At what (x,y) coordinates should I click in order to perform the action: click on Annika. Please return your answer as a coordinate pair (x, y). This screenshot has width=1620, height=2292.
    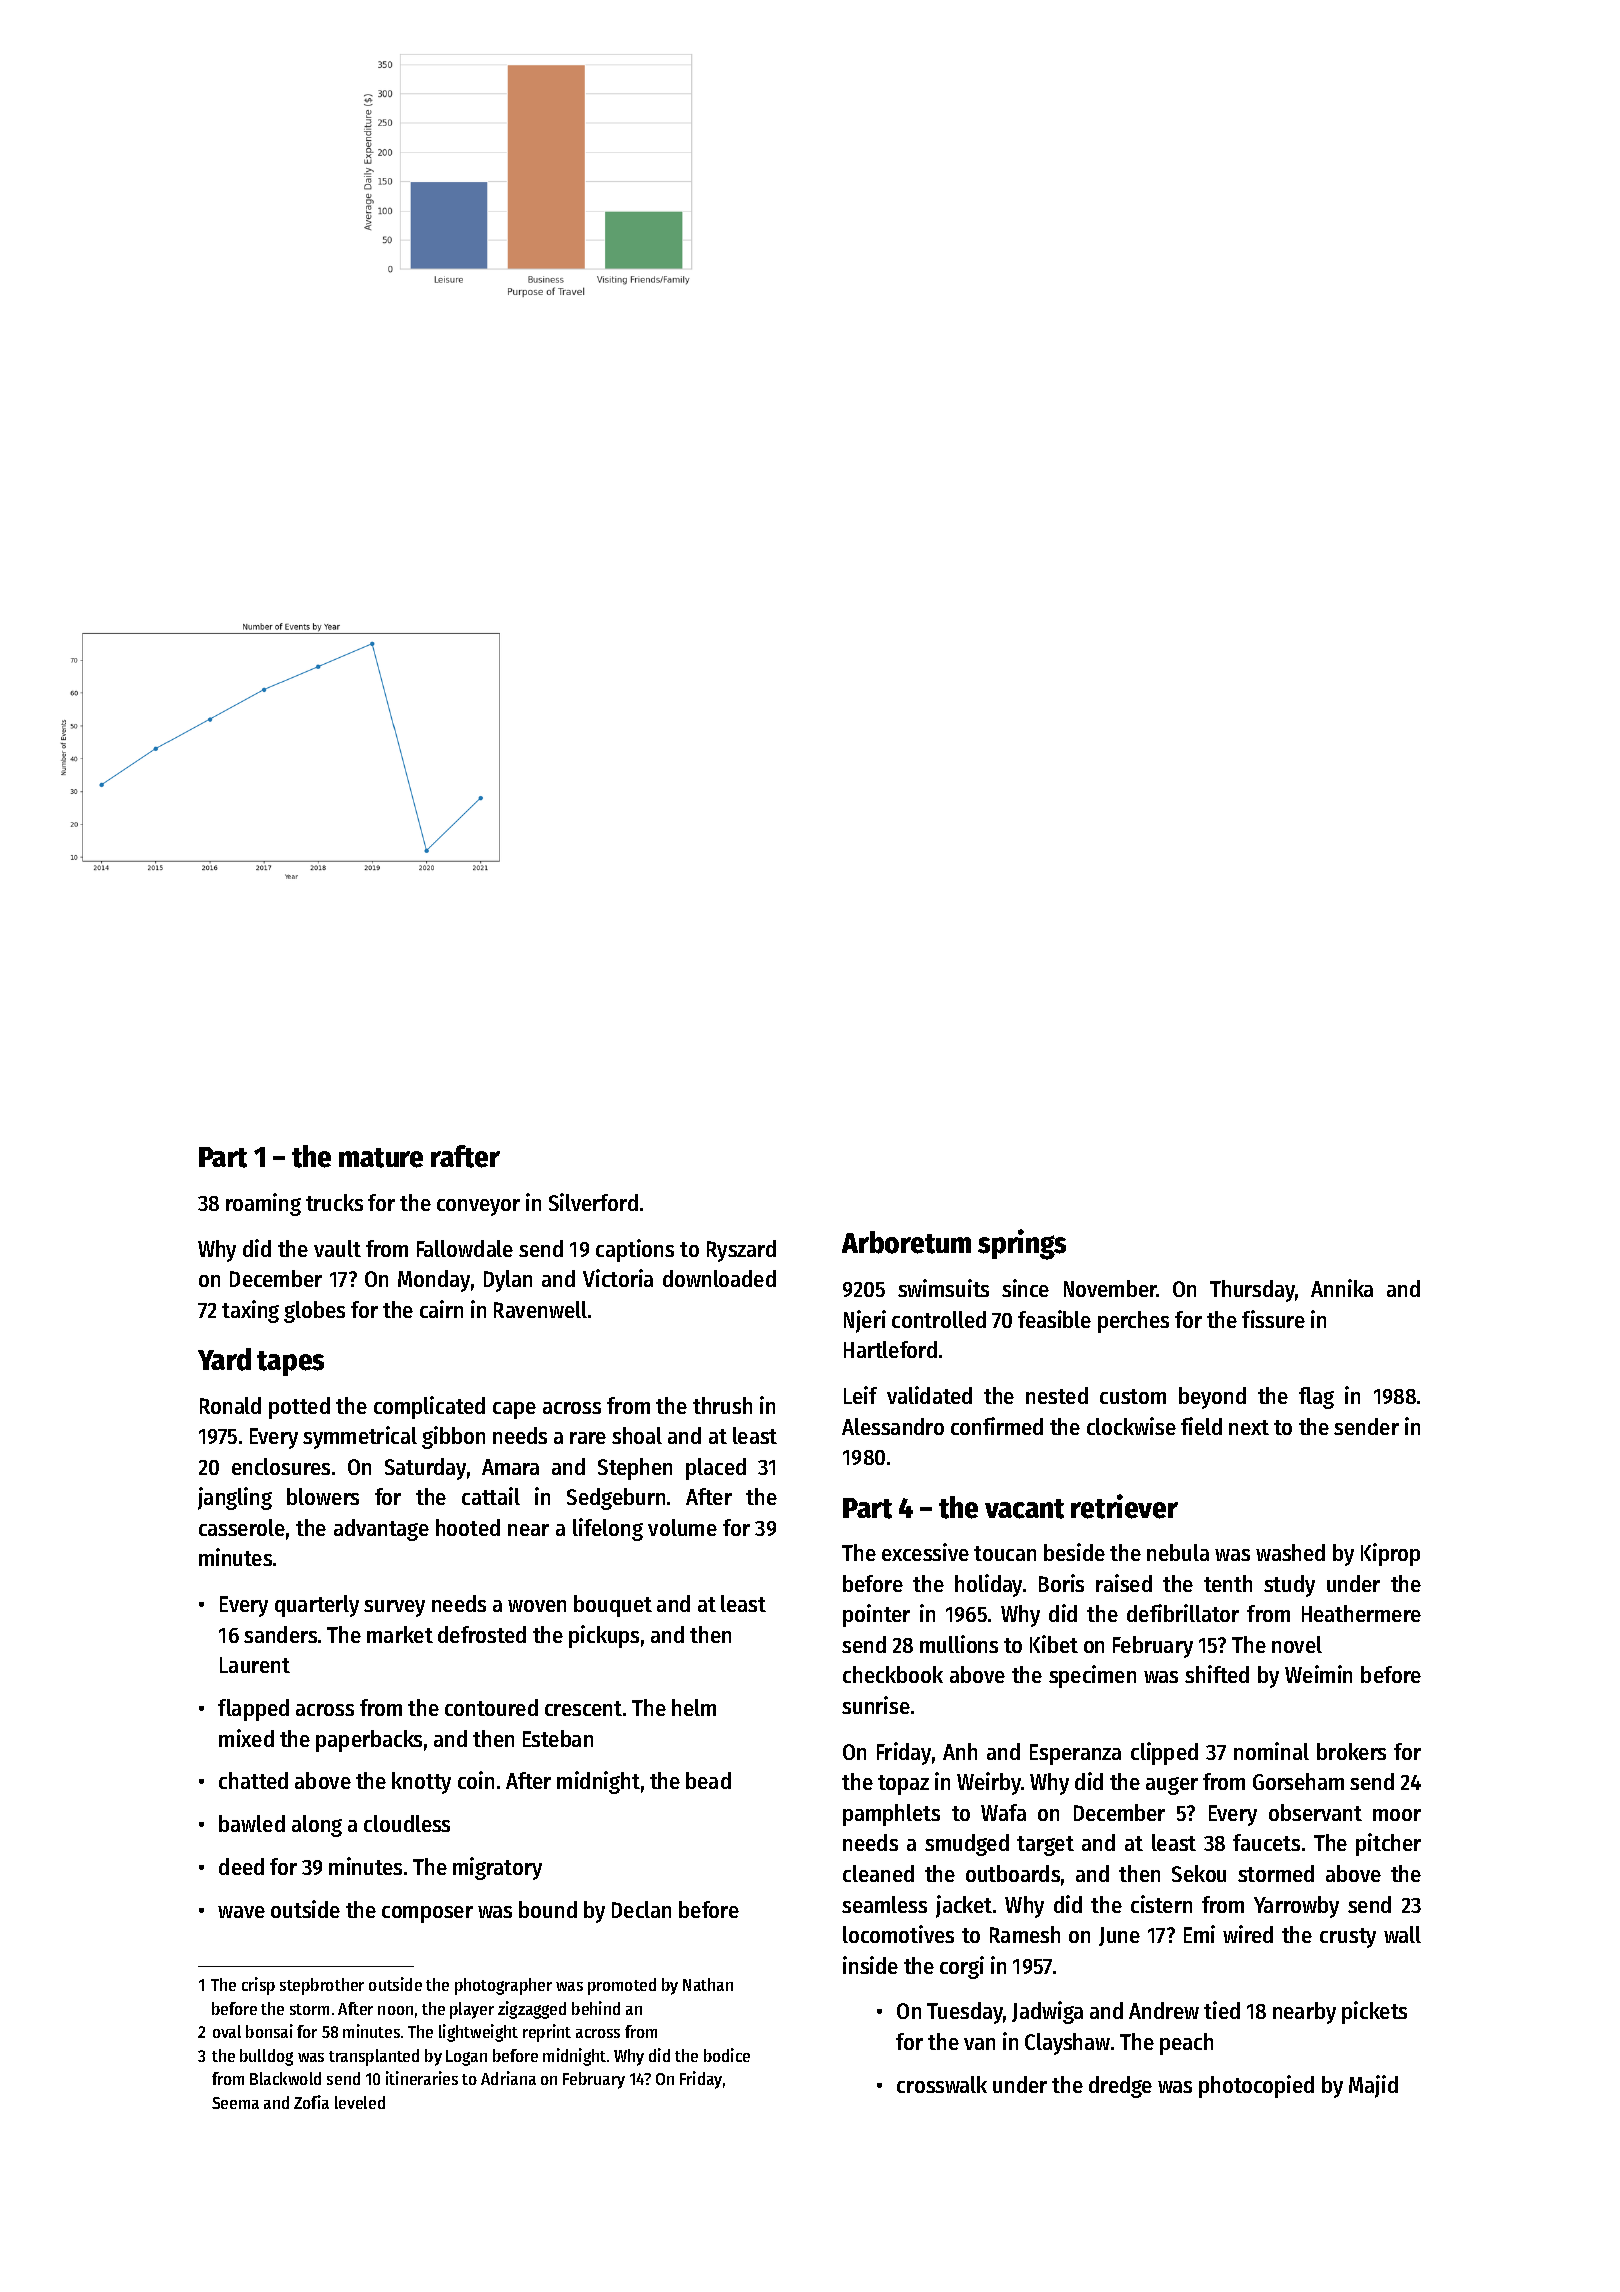
    Looking at the image, I should click on (1342, 1288).
